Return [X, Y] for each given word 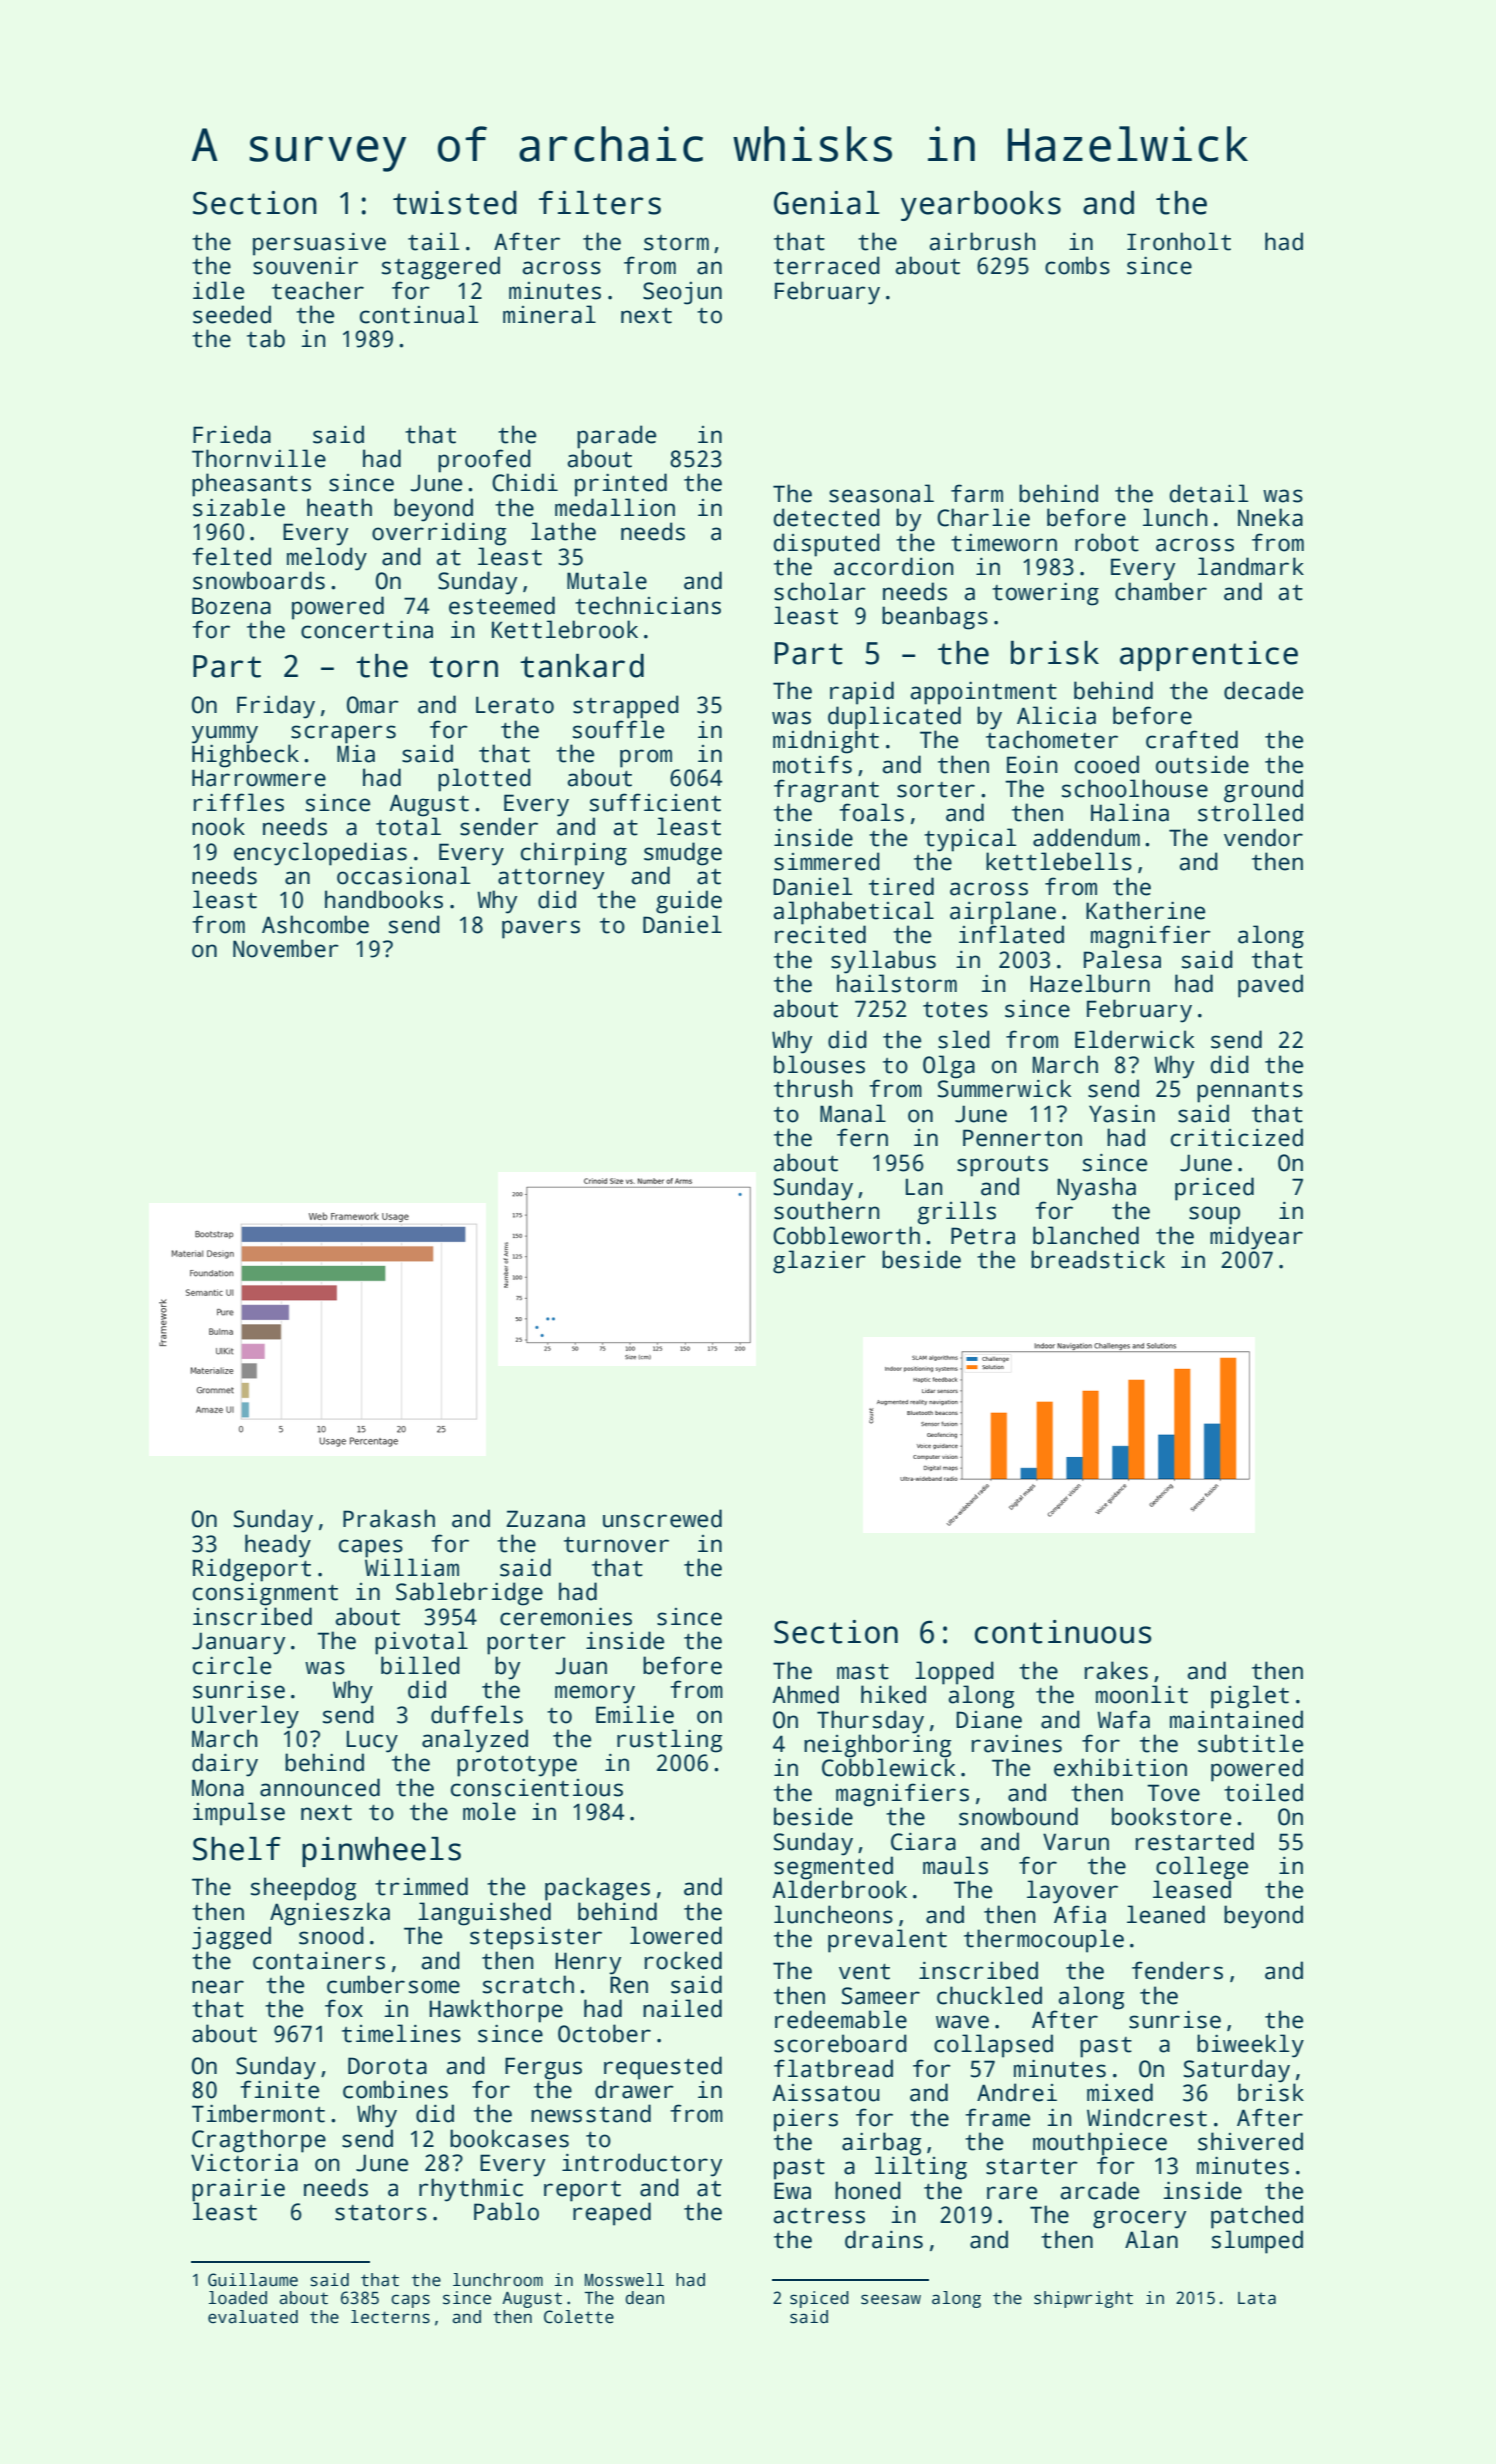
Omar [373, 705]
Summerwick [1004, 1088]
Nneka [1270, 517]
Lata [1257, 2298]
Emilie [635, 1714]
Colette [579, 2317]
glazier [819, 1262]
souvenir [305, 266]
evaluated [253, 2317]
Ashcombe [315, 924]
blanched [1086, 1235]
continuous [1063, 1632]
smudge [683, 854]
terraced [827, 265]
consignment [265, 1594]
